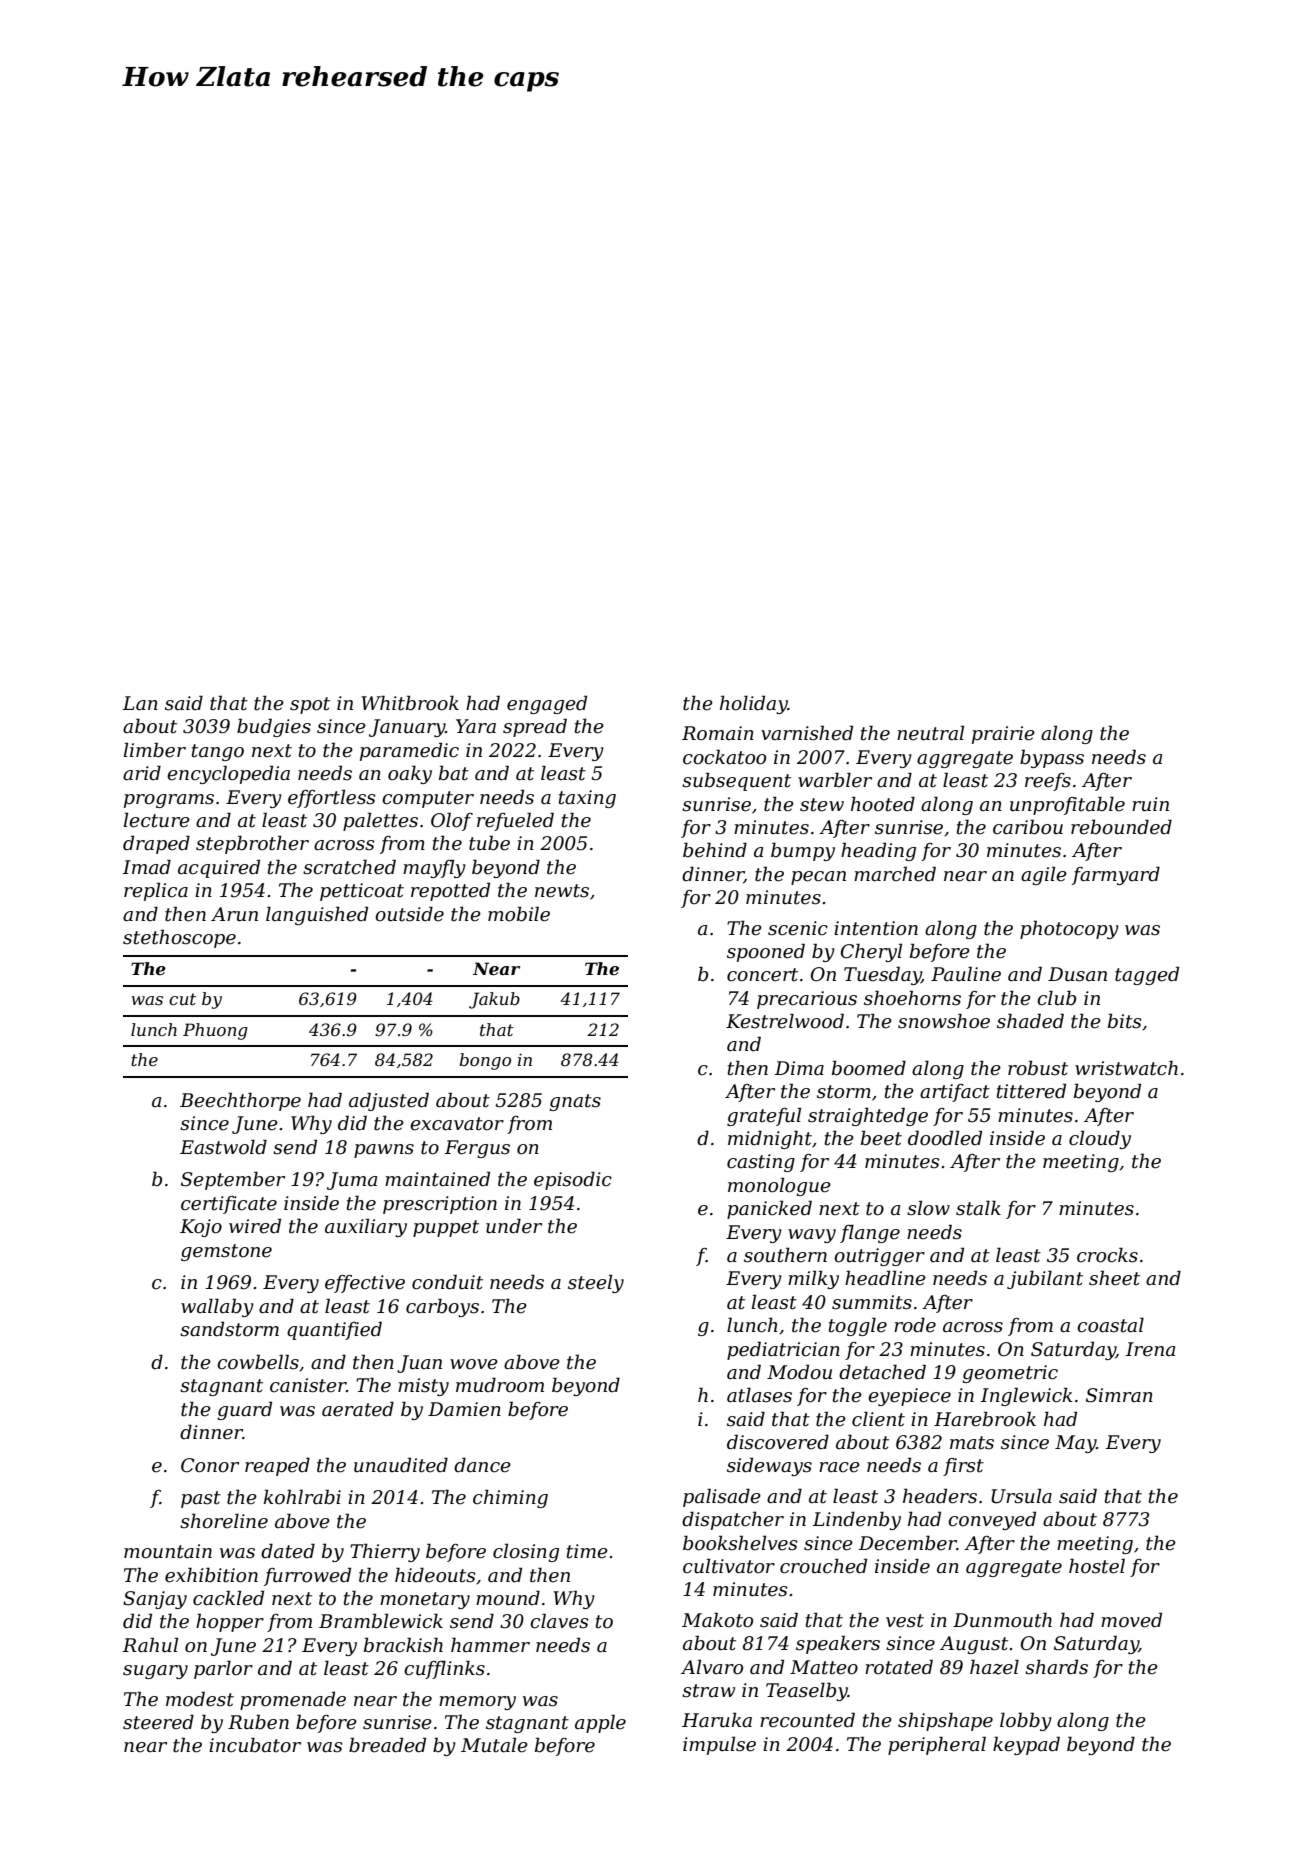  I want to click on Makoto, so click(717, 1620).
